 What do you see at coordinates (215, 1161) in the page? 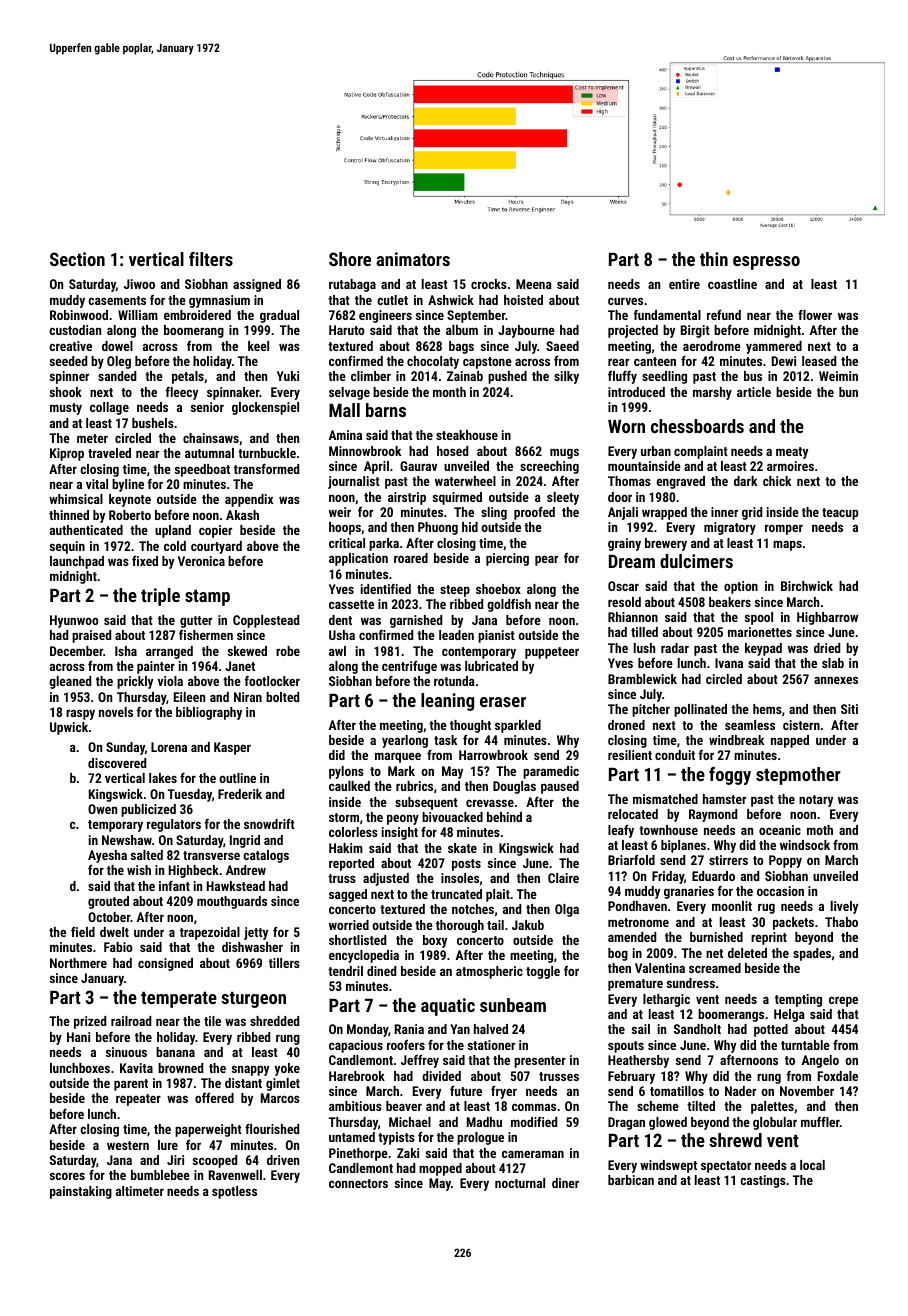
I see `scooped` at bounding box center [215, 1161].
